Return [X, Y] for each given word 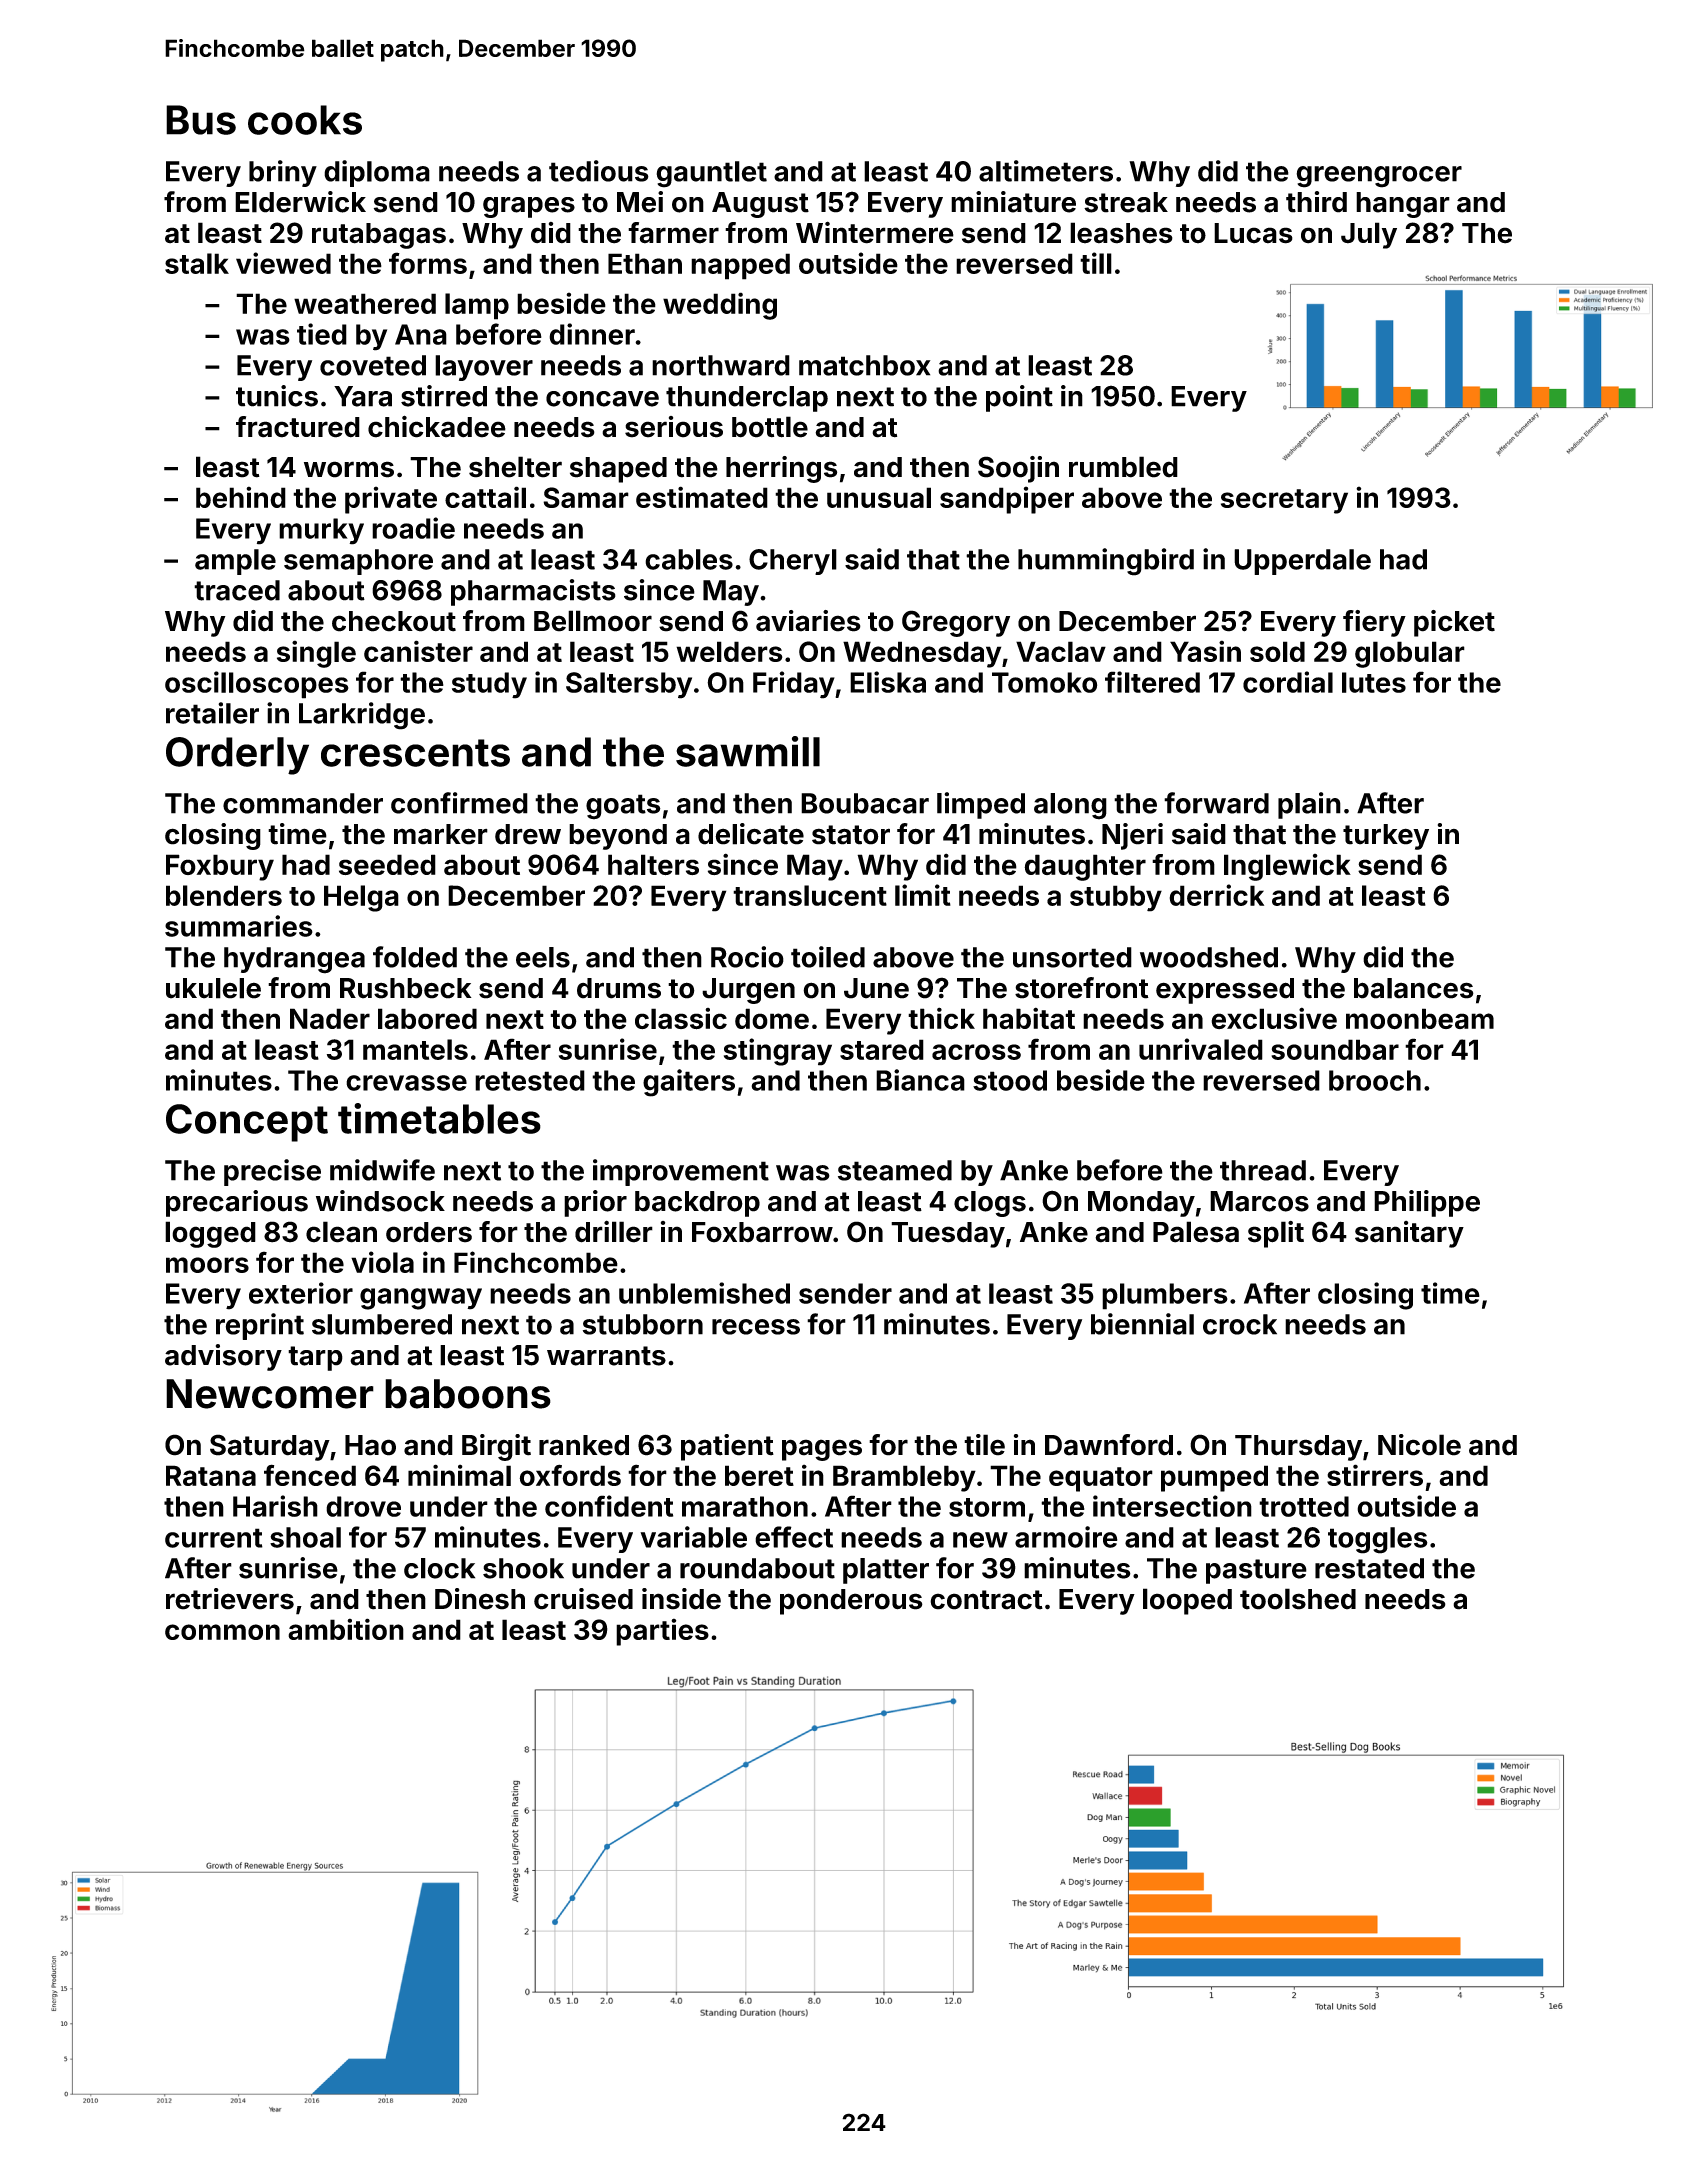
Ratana [211, 1475]
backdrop [697, 1204]
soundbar [1335, 1049]
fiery [1374, 623]
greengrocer [1379, 177]
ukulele [213, 988]
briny [283, 173]
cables [689, 559]
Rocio [747, 957]
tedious [599, 171]
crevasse [406, 1083]
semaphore [358, 562]
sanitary [1409, 1234]
